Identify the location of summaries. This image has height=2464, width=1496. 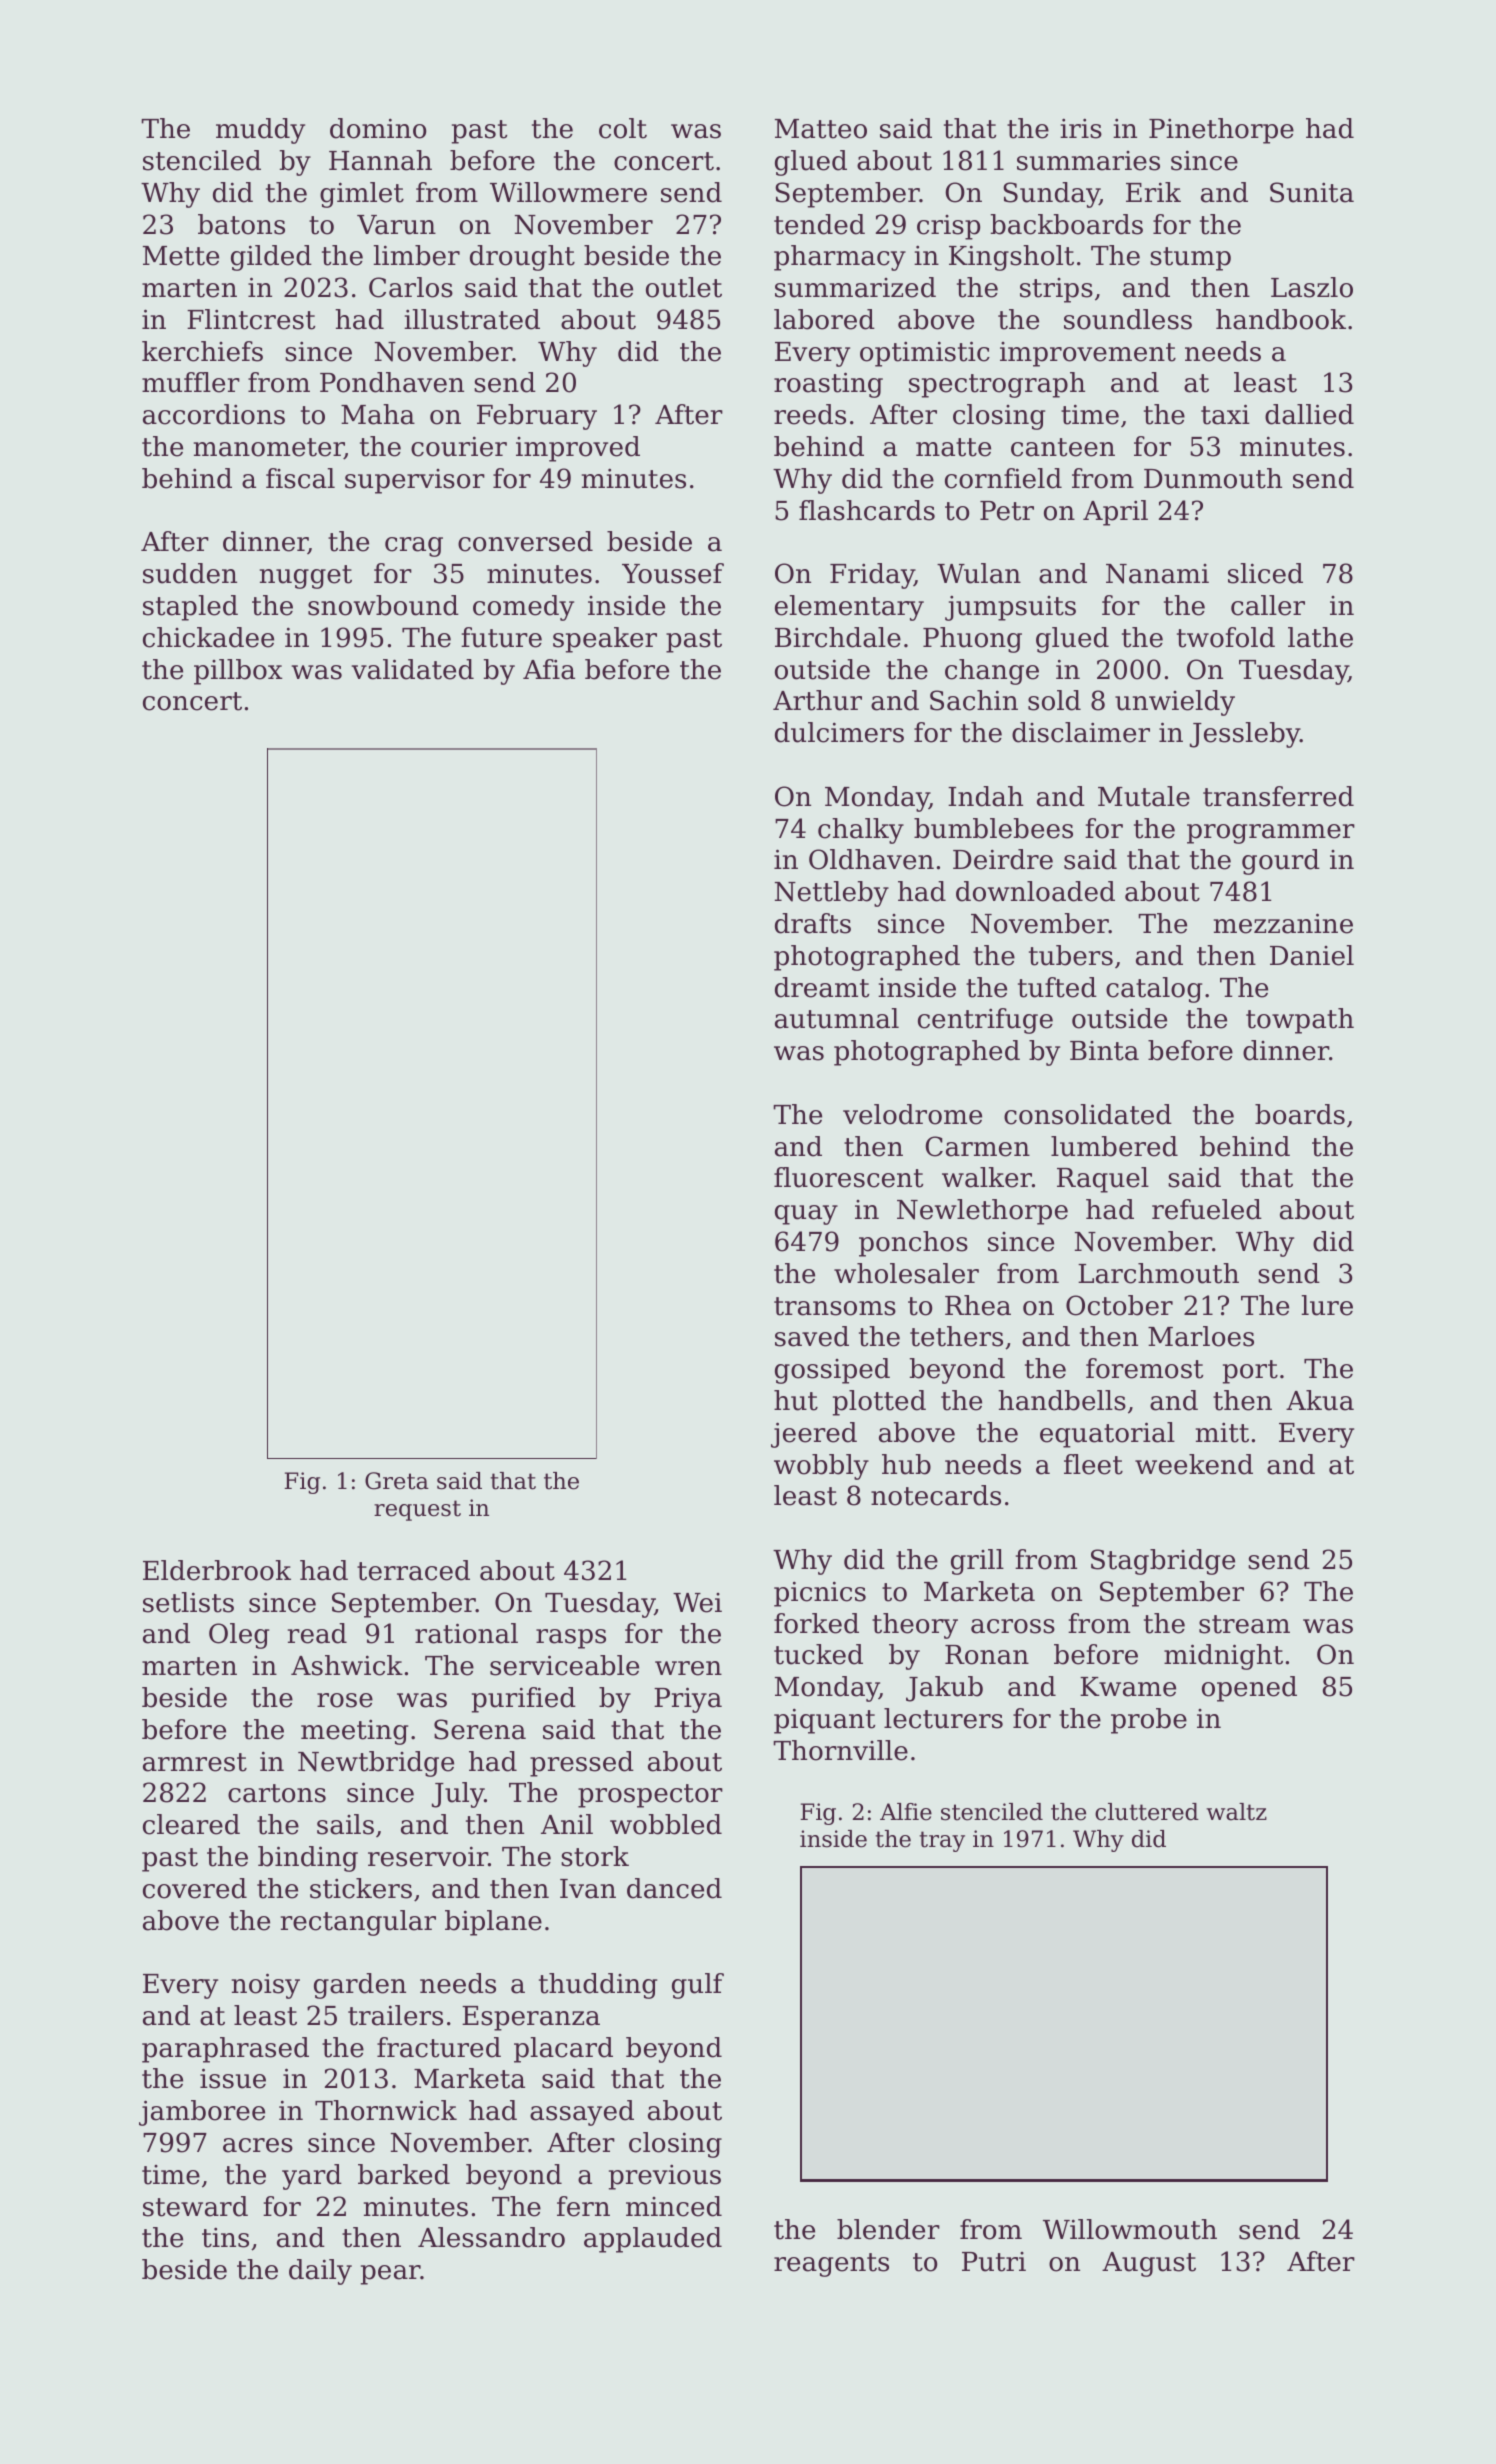
(1088, 161).
